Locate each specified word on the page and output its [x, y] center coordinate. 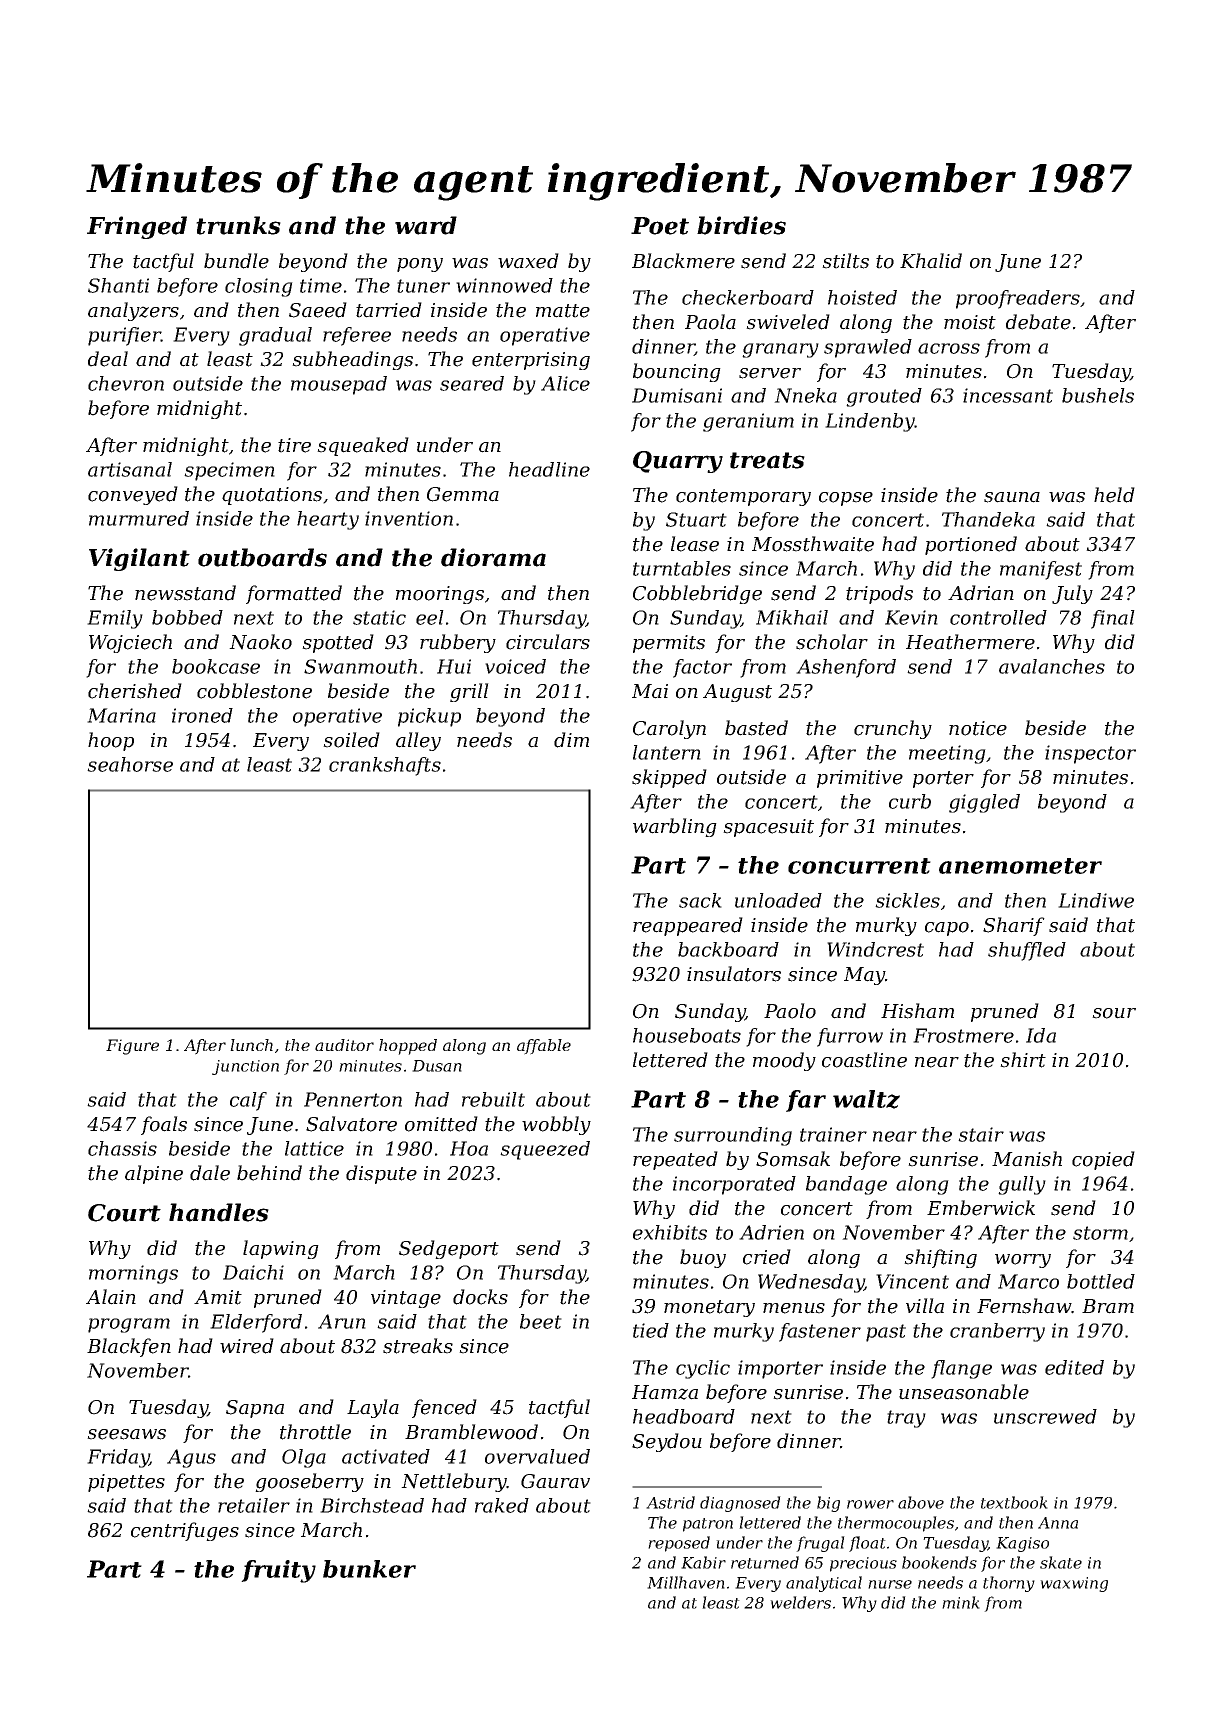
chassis [122, 1148]
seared [472, 383]
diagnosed [740, 1504]
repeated [675, 1160]
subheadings [352, 360]
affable [544, 1047]
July [1072, 594]
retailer [254, 1505]
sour [1114, 1013]
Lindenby [870, 422]
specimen [229, 471]
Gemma [463, 494]
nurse [890, 1584]
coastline [864, 1060]
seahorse [130, 764]
